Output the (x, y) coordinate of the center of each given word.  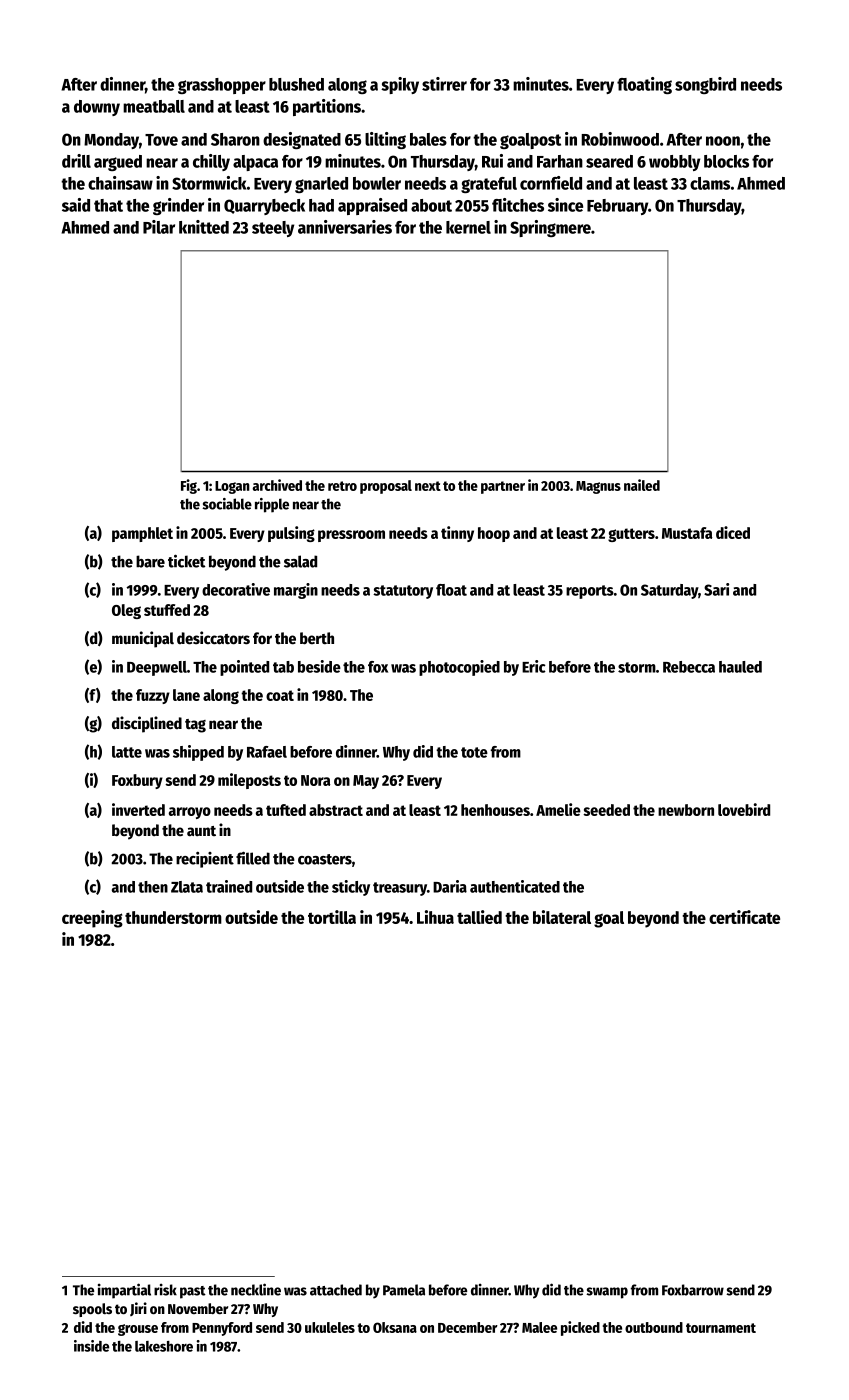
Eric (534, 666)
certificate (744, 917)
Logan (232, 487)
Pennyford (222, 1329)
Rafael (267, 752)
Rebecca (689, 667)
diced (733, 532)
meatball (154, 106)
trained (229, 886)
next (428, 486)
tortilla (332, 917)
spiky (400, 85)
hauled (740, 667)
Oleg (126, 611)
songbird (705, 85)
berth (317, 638)
